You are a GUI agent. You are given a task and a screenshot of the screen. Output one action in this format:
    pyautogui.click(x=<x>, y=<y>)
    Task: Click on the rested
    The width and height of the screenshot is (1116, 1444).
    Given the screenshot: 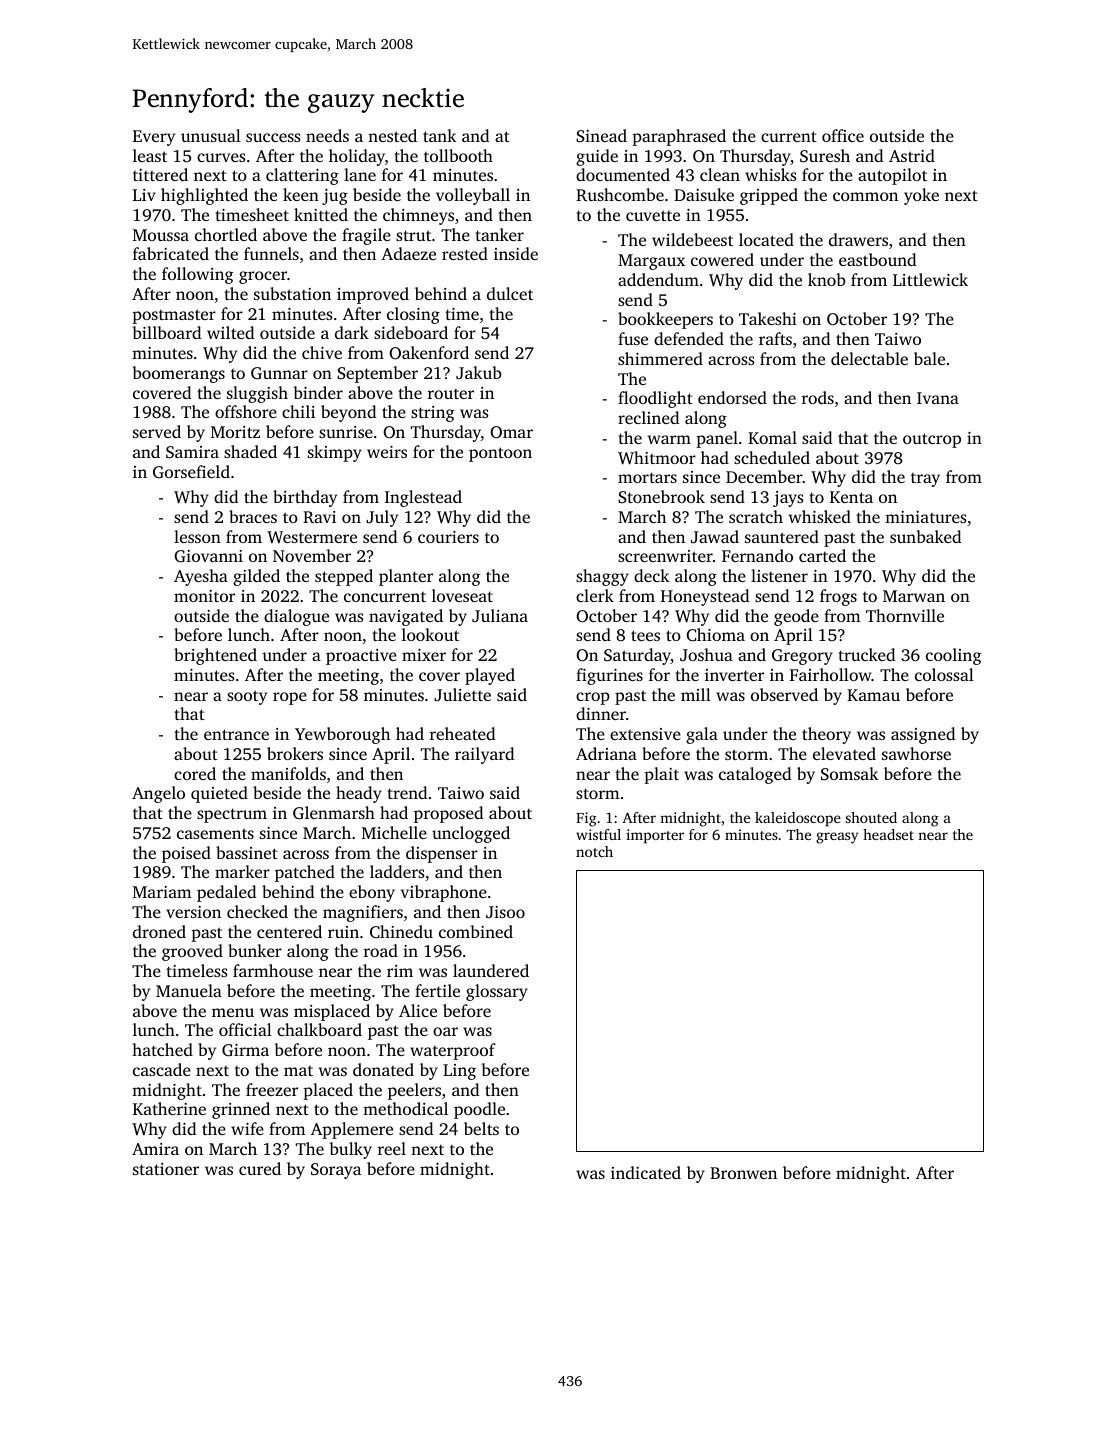 What is the action you would take?
    pyautogui.click(x=465, y=253)
